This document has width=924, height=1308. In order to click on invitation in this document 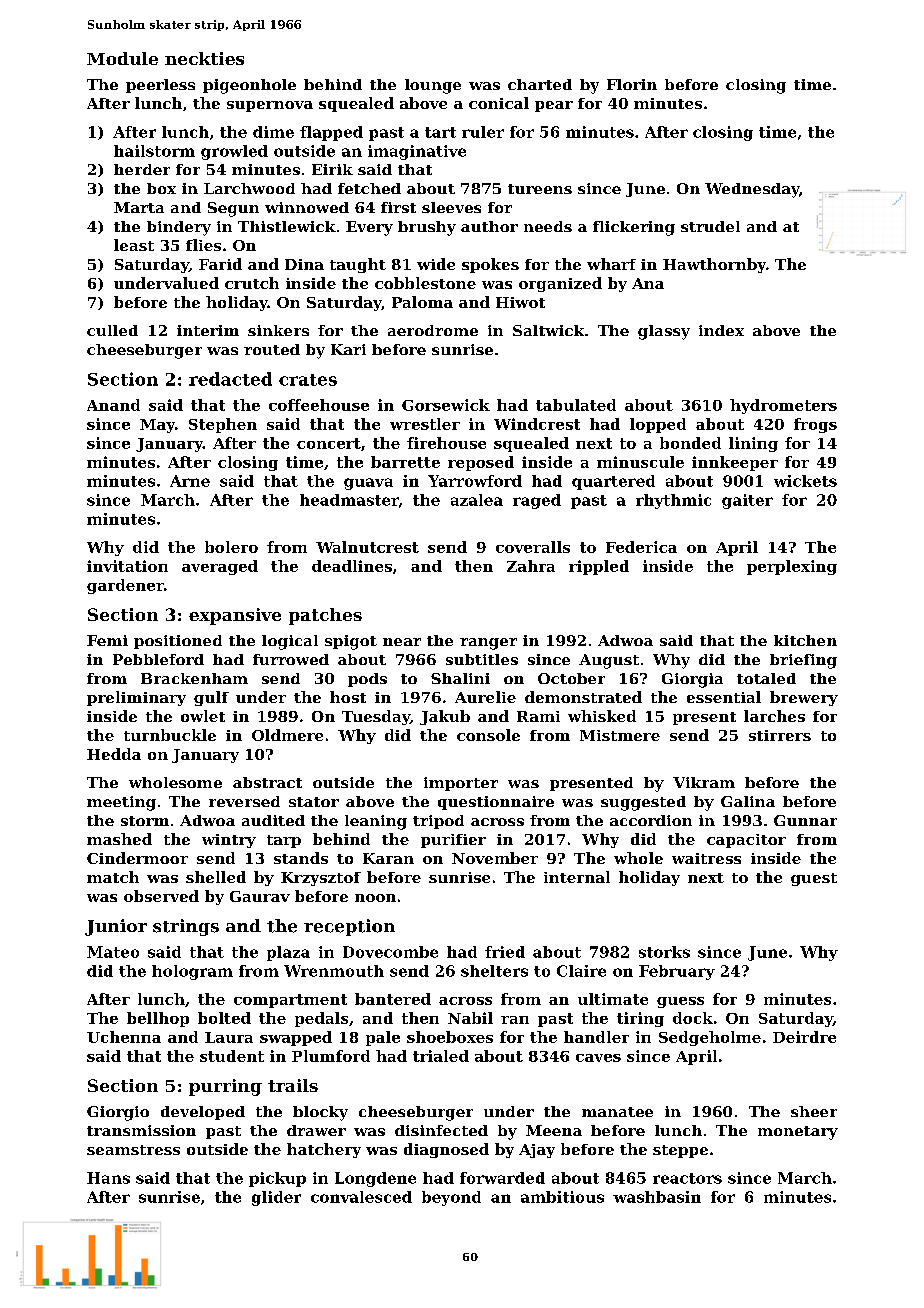, I will do `click(127, 566)`.
